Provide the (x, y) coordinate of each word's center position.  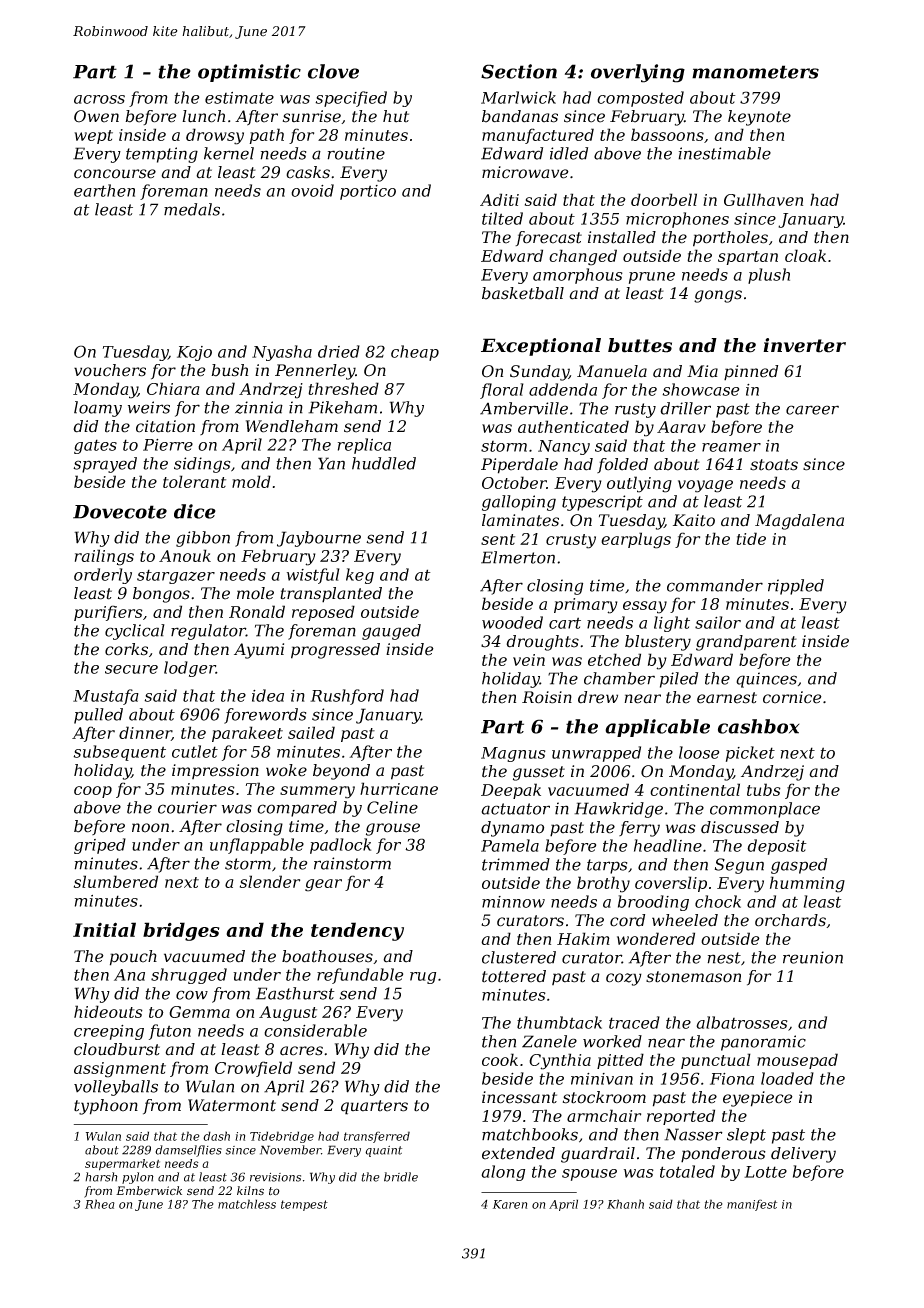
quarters (374, 1107)
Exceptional (541, 347)
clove (333, 71)
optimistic (249, 73)
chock (718, 901)
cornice (792, 697)
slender (270, 881)
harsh (101, 1177)
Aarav (681, 427)
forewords (265, 716)
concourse (115, 174)
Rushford (347, 697)
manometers (755, 72)
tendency (357, 931)
